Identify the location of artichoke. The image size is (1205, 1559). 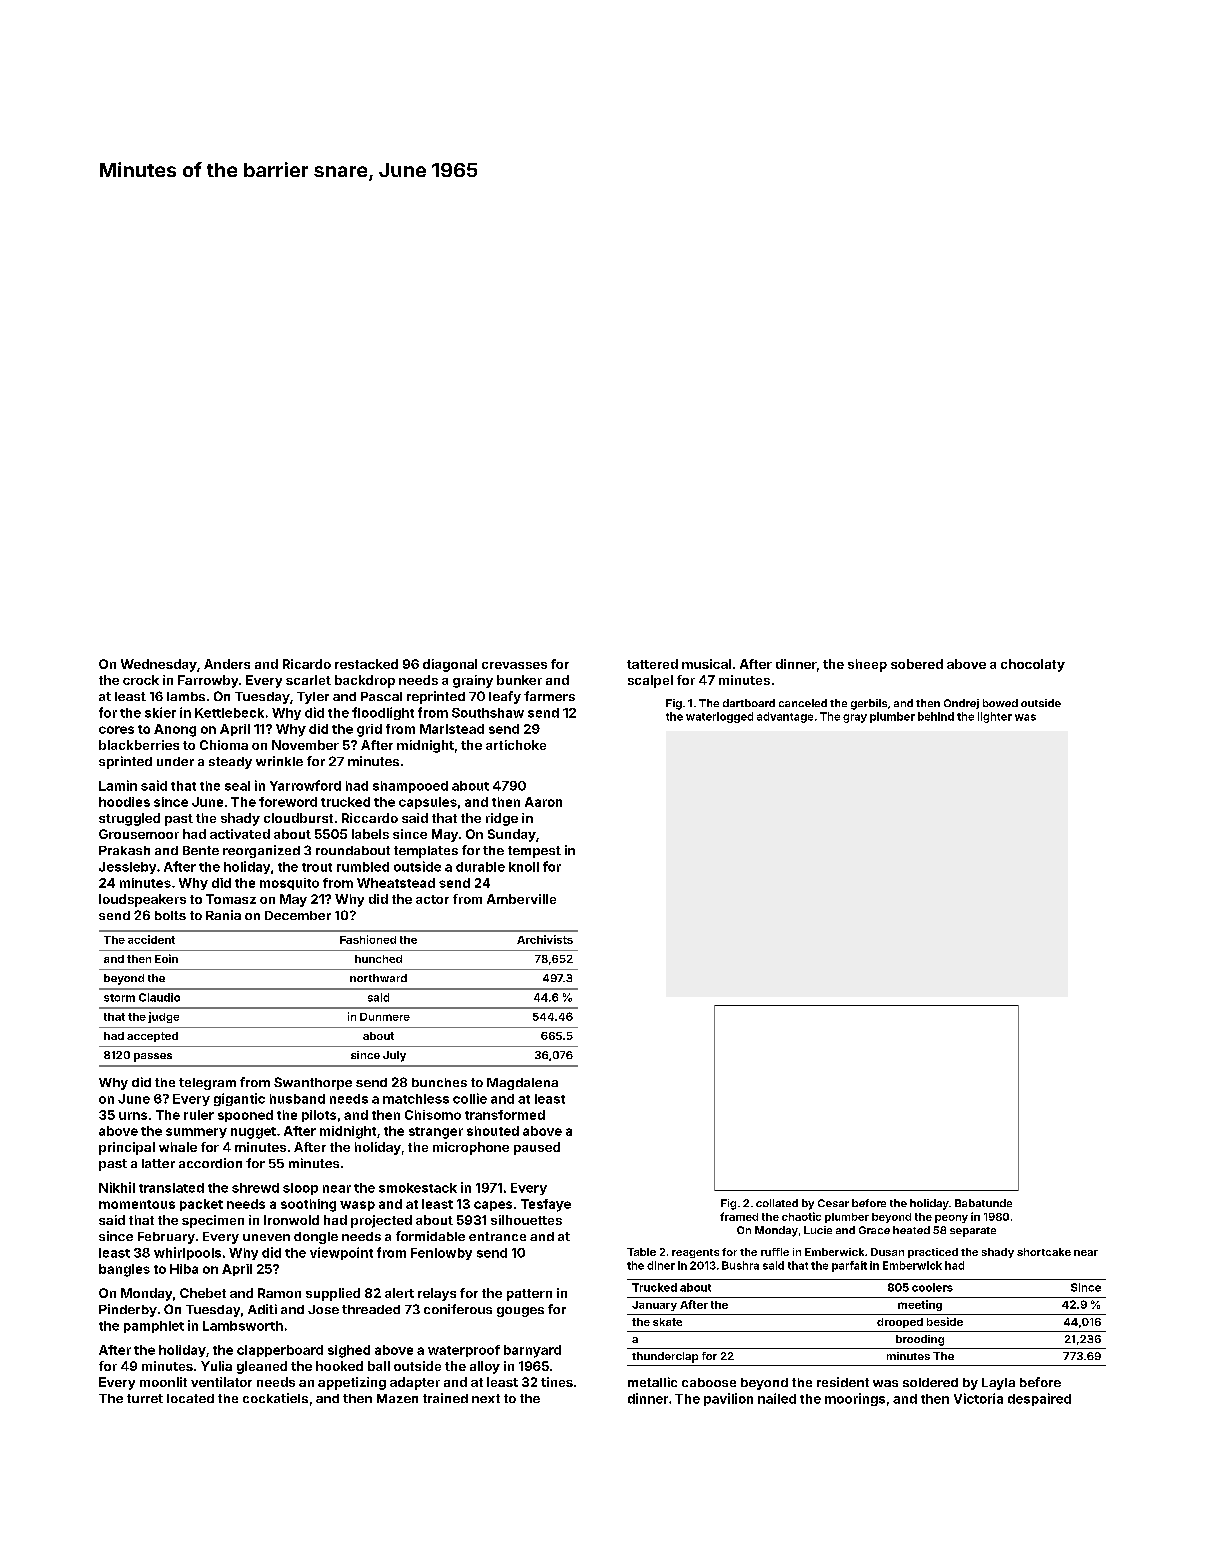
(516, 745).
